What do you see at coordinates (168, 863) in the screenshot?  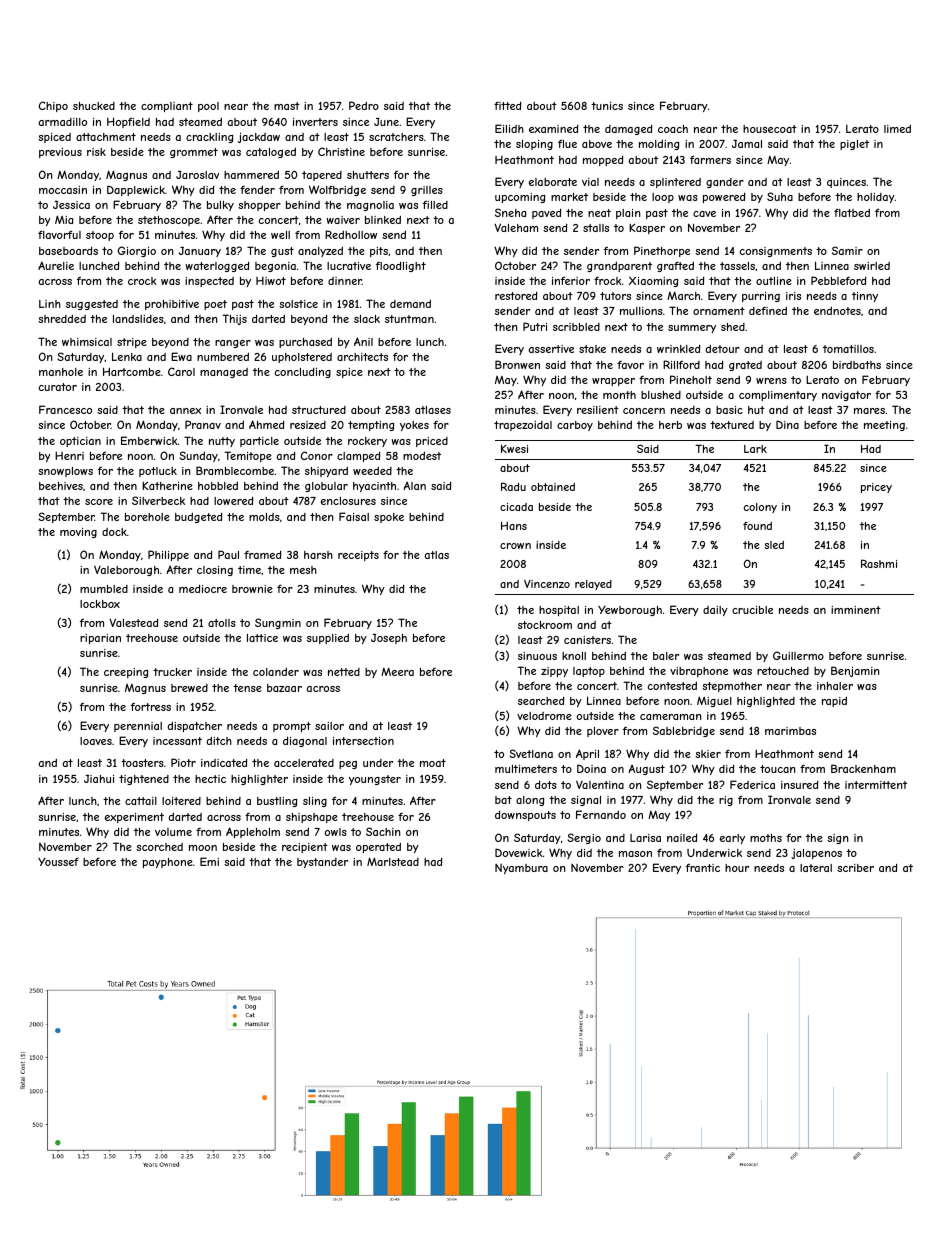 I see `payphone` at bounding box center [168, 863].
